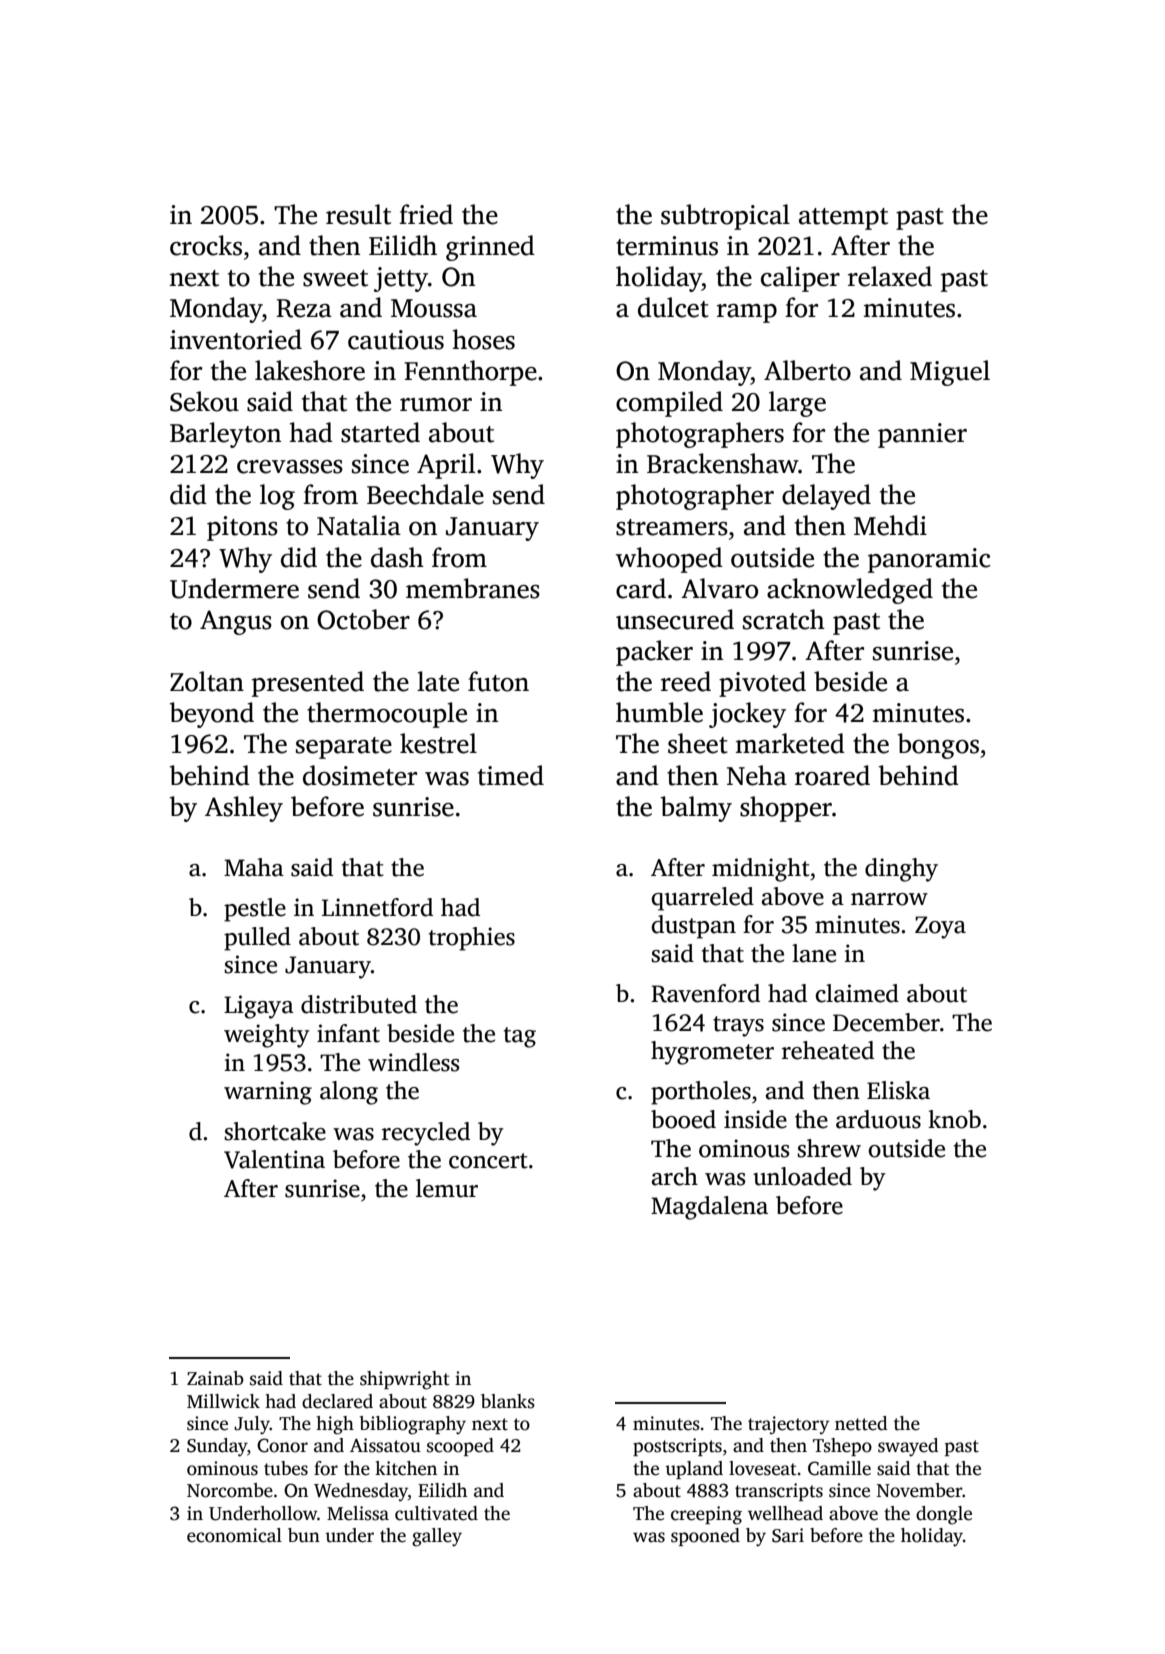 Image resolution: width=1165 pixels, height=1654 pixels. What do you see at coordinates (725, 217) in the document?
I see `subtropical` at bounding box center [725, 217].
